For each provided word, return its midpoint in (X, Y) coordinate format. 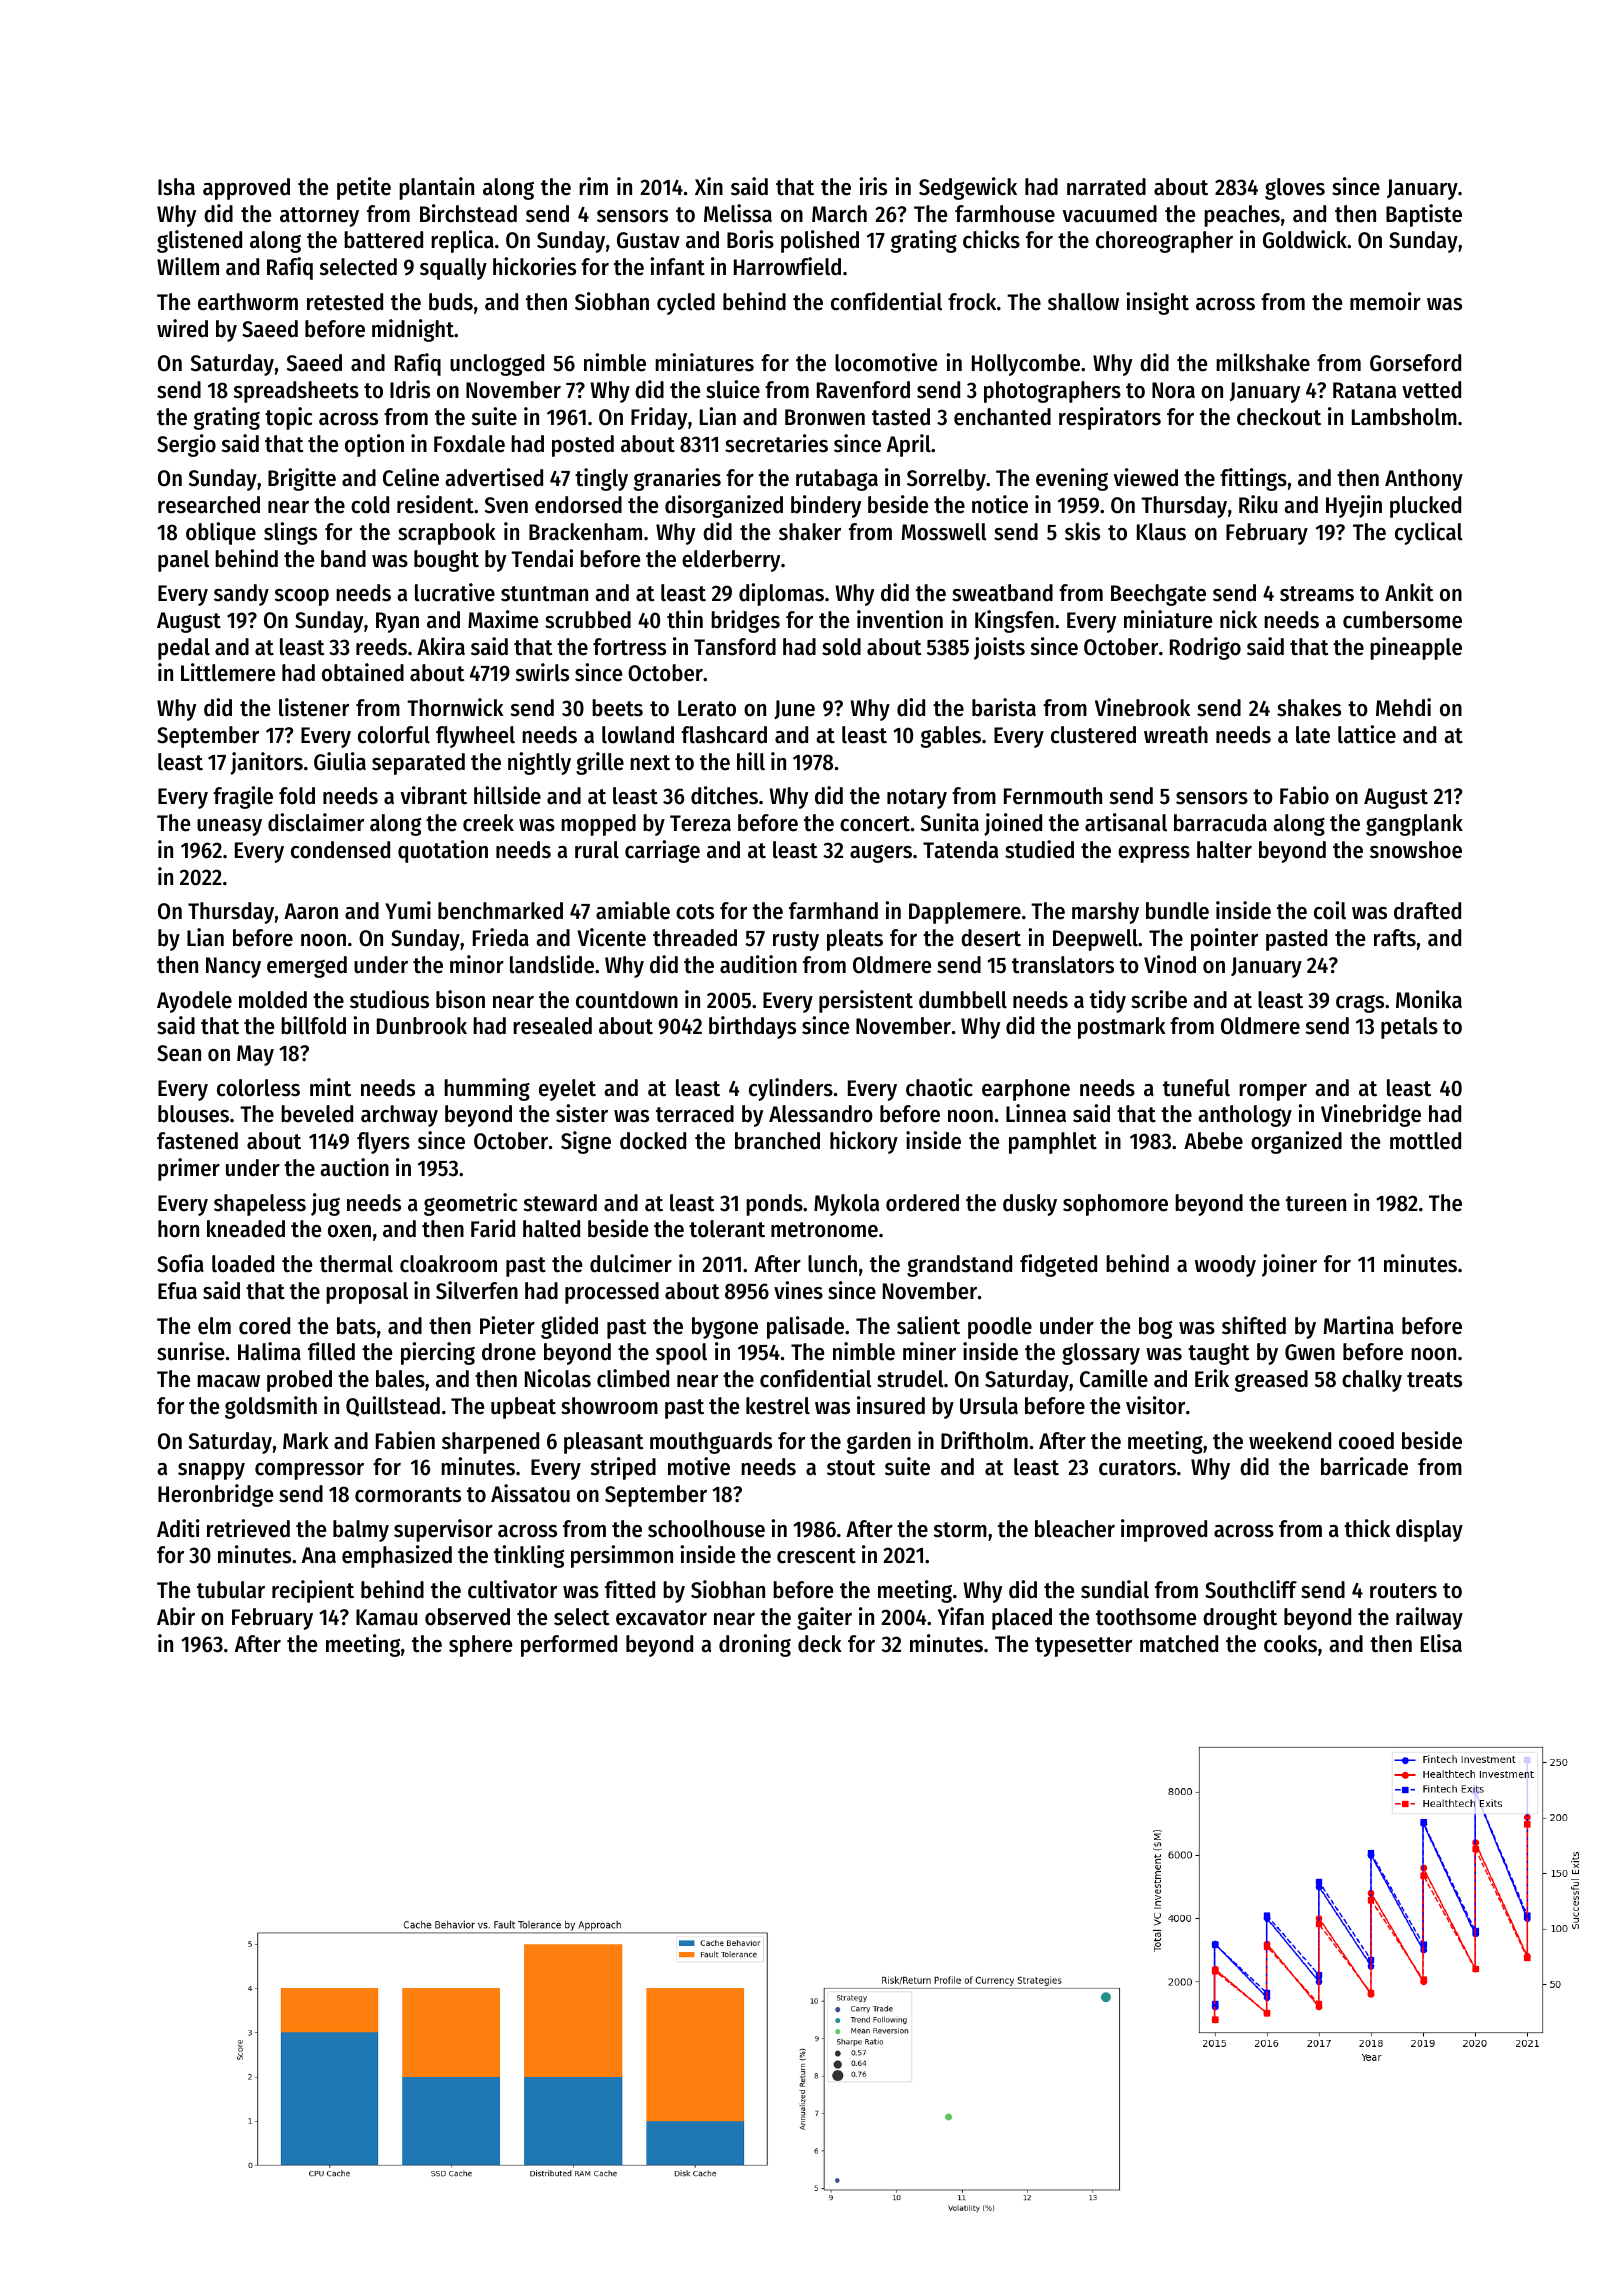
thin (685, 619)
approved (246, 189)
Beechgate (1158, 595)
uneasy (229, 827)
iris (873, 186)
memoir (1385, 301)
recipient (313, 1591)
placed (1022, 1619)
